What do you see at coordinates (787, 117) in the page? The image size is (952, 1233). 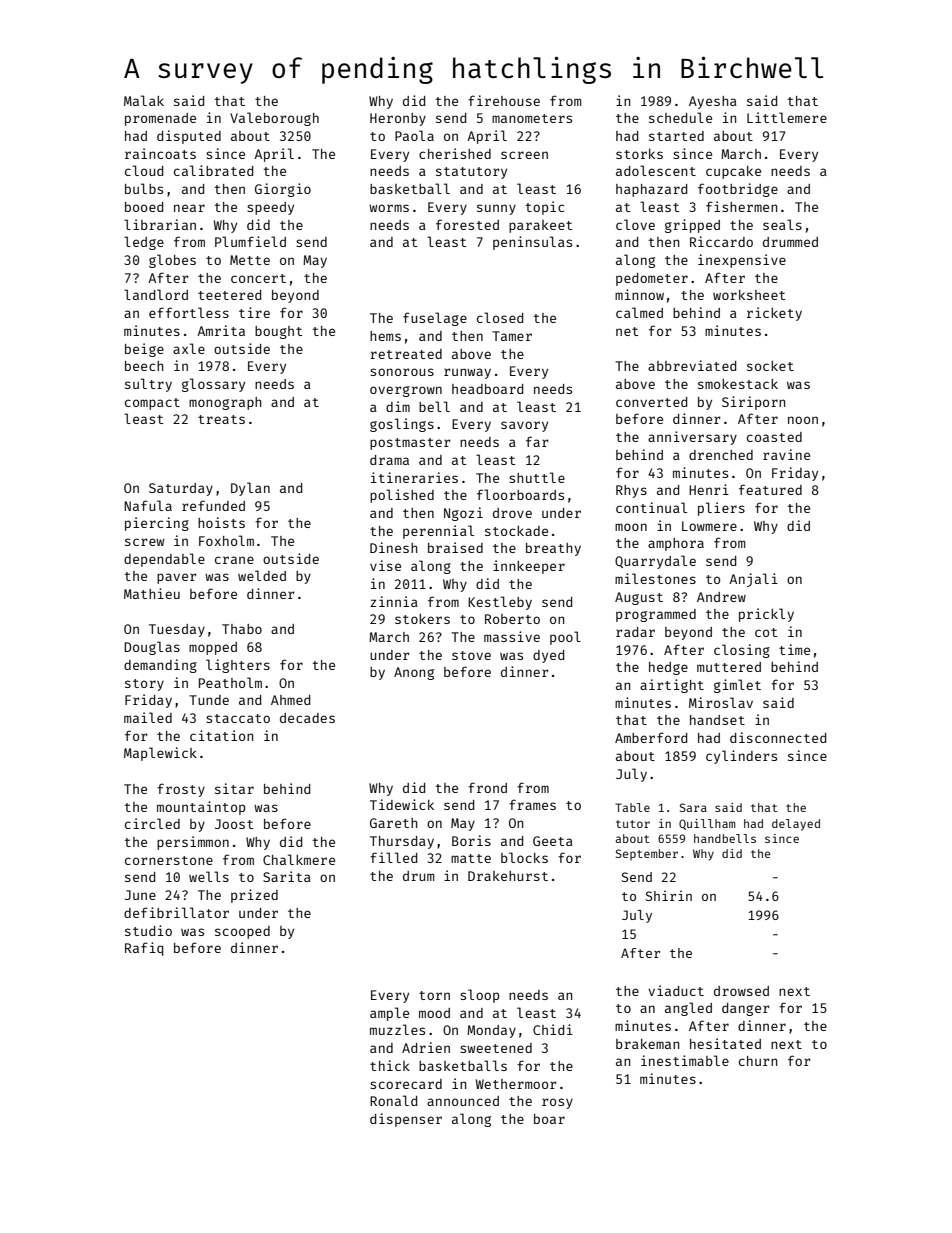 I see `Littlemere` at bounding box center [787, 117].
